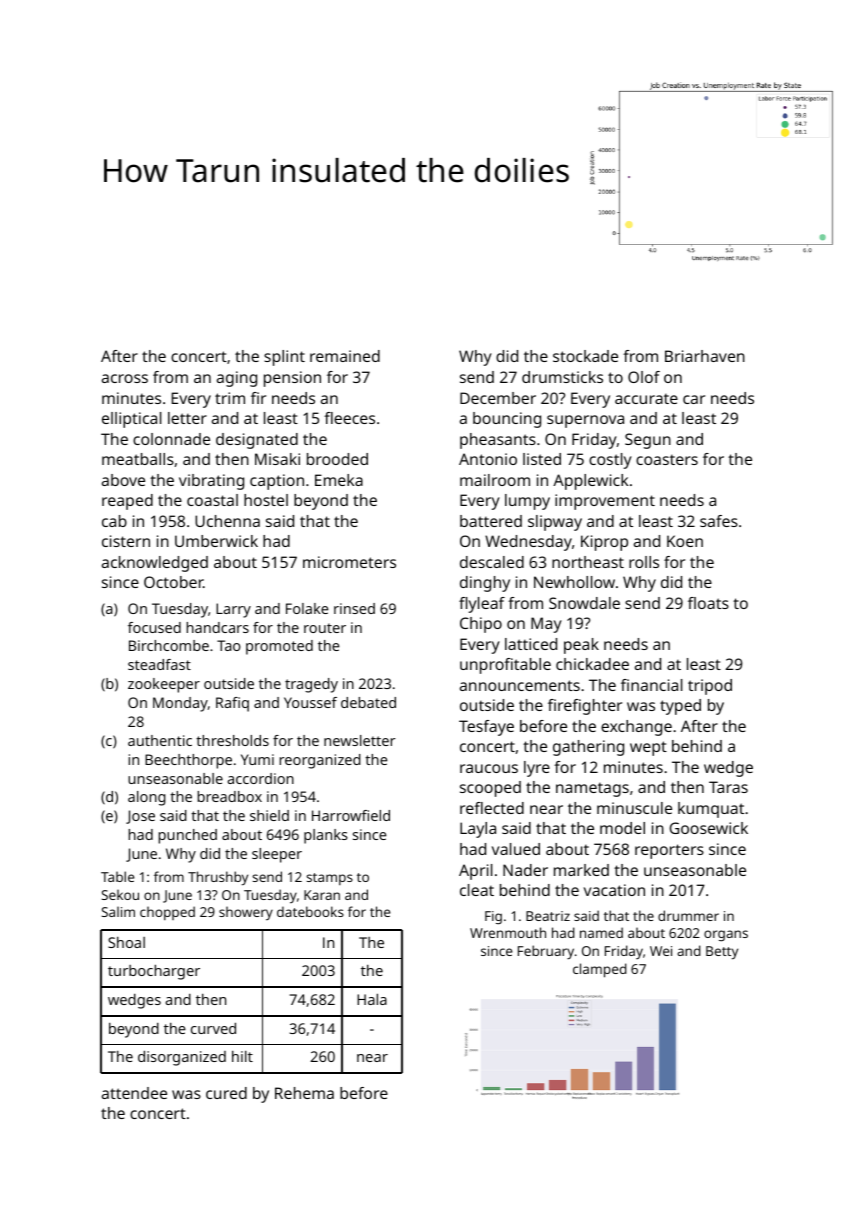 Image resolution: width=861 pixels, height=1222 pixels. I want to click on Birchcombe, so click(169, 645).
